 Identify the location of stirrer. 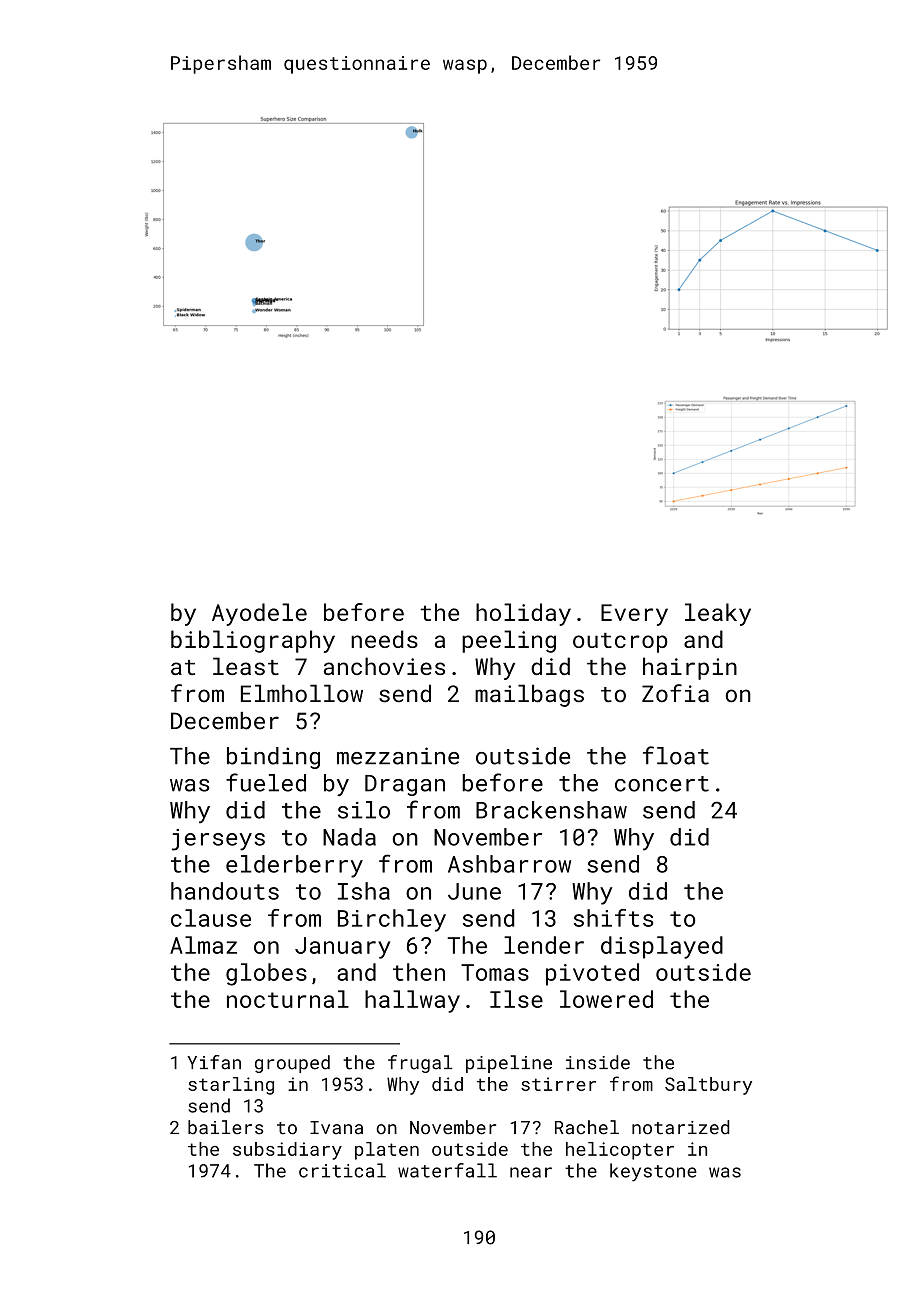
(558, 1084).
